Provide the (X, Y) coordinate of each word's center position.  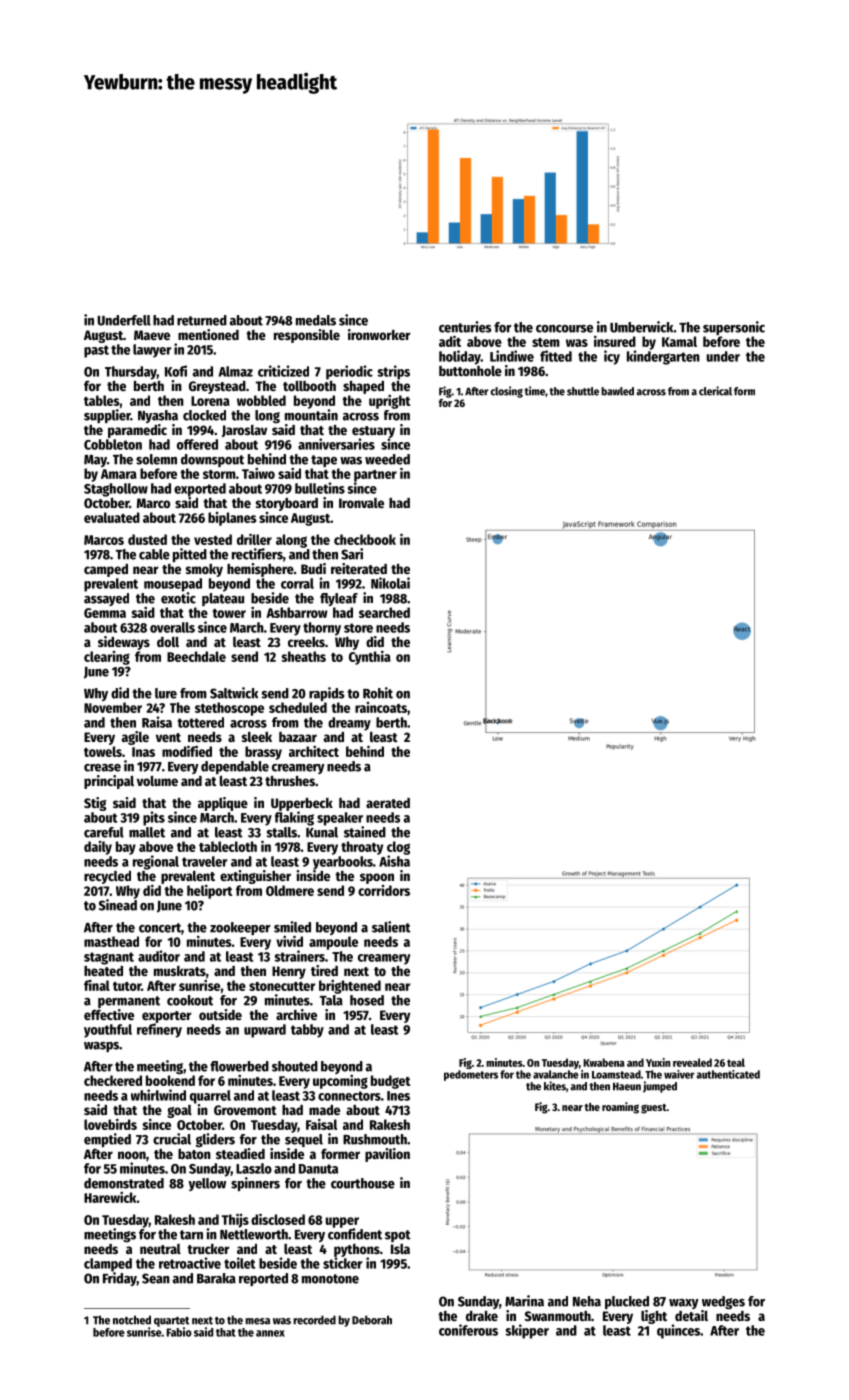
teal (736, 1062)
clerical (715, 391)
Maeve (152, 335)
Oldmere (290, 890)
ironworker (379, 334)
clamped (108, 1265)
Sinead (118, 905)
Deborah (372, 1320)
